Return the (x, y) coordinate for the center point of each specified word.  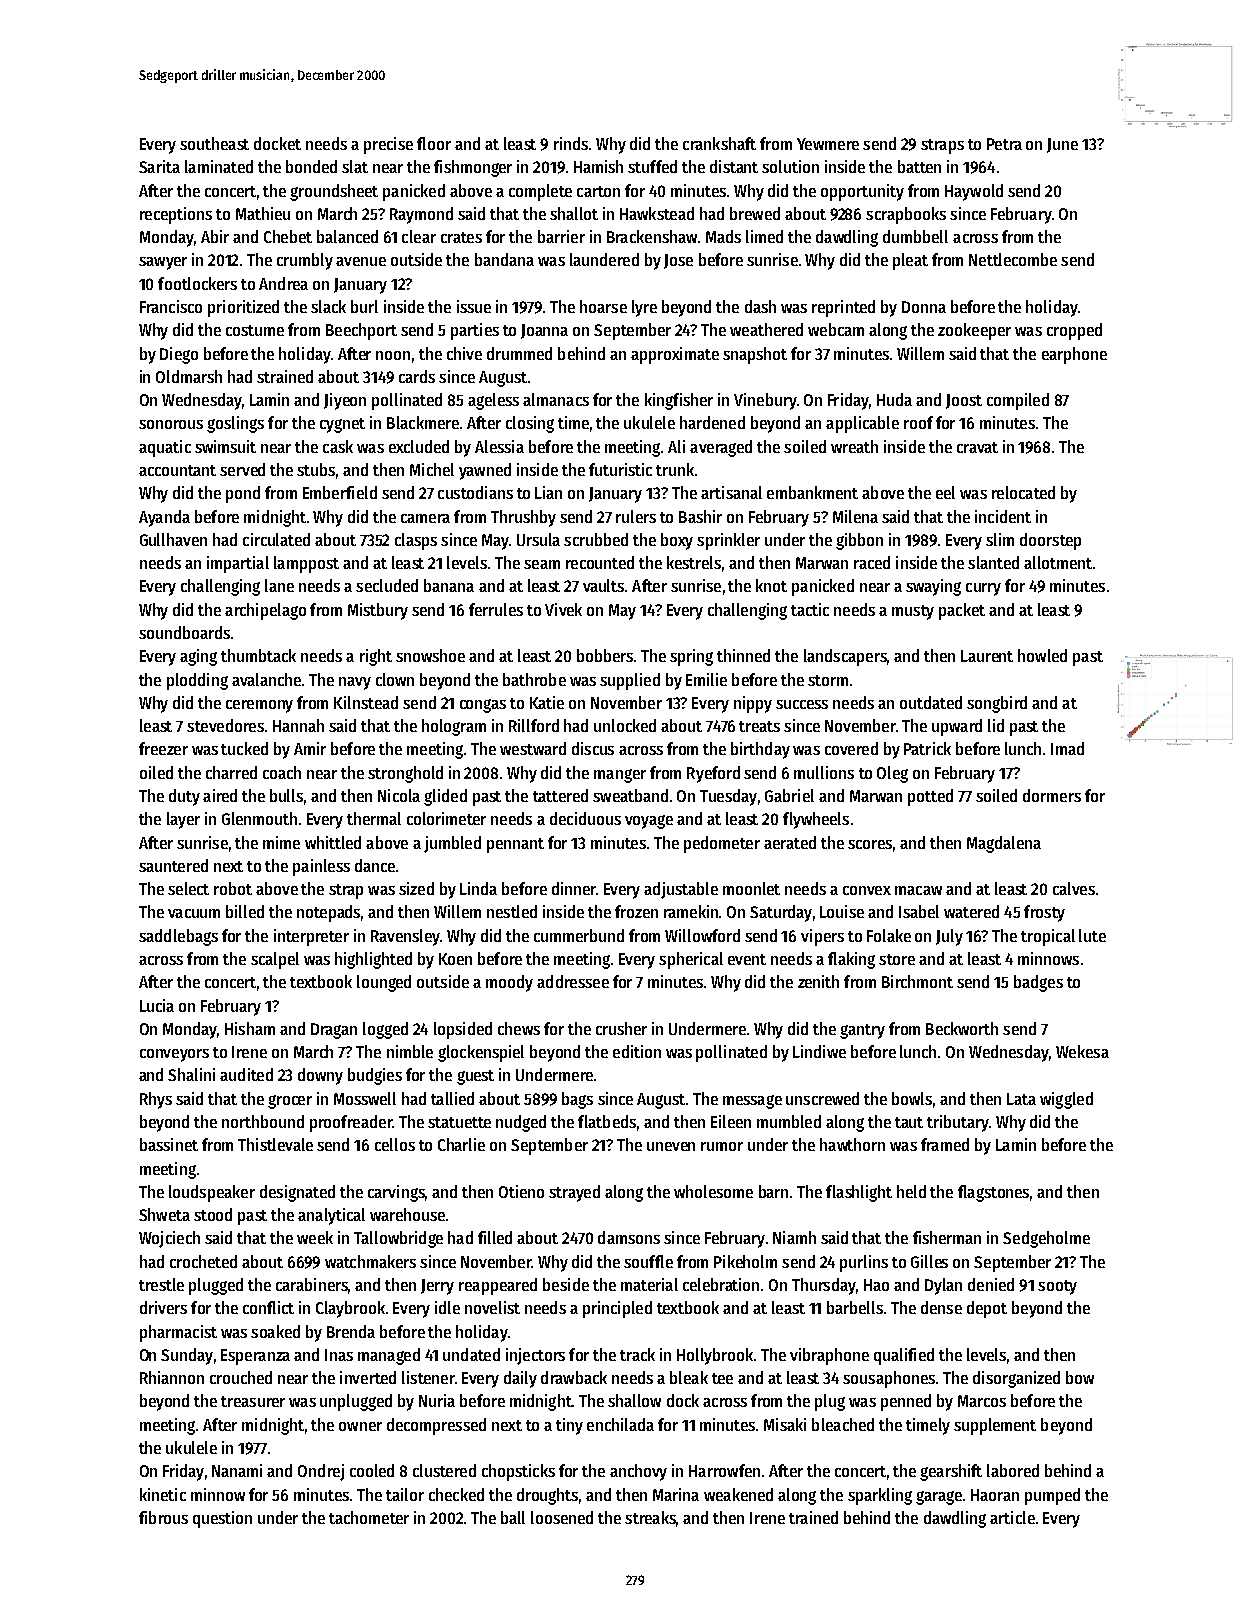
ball (513, 1517)
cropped (1074, 331)
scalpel (275, 960)
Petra (1004, 144)
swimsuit (225, 446)
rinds (571, 143)
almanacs (556, 399)
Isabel (919, 911)
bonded (311, 166)
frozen (636, 911)
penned (906, 1402)
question (222, 1519)
